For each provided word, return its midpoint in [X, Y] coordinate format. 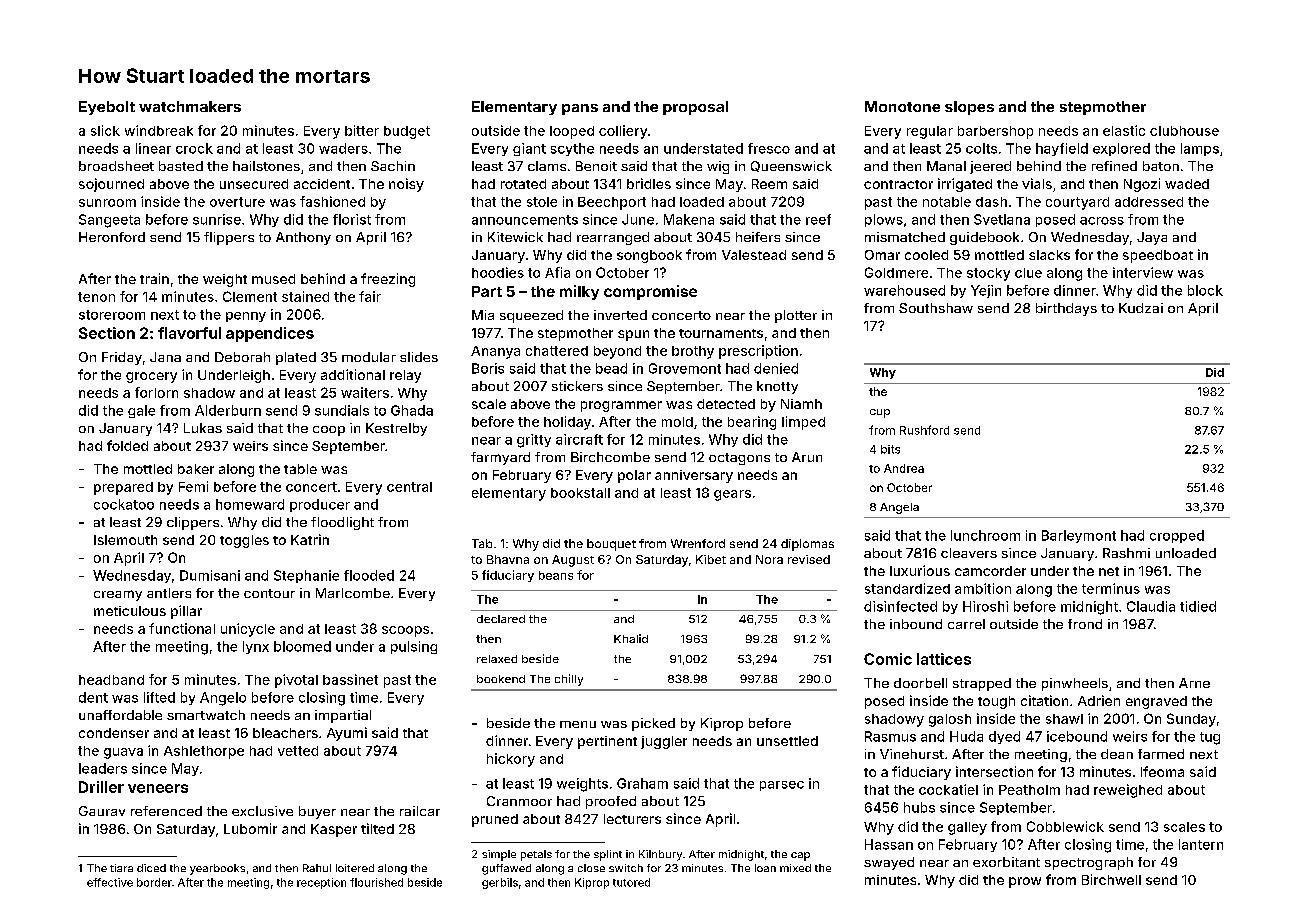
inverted [620, 315]
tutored [631, 882]
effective [110, 882]
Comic [888, 659]
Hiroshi [985, 606]
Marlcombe [353, 593]
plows [884, 220]
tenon [96, 297]
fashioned [332, 201]
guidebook [984, 238]
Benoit [596, 166]
